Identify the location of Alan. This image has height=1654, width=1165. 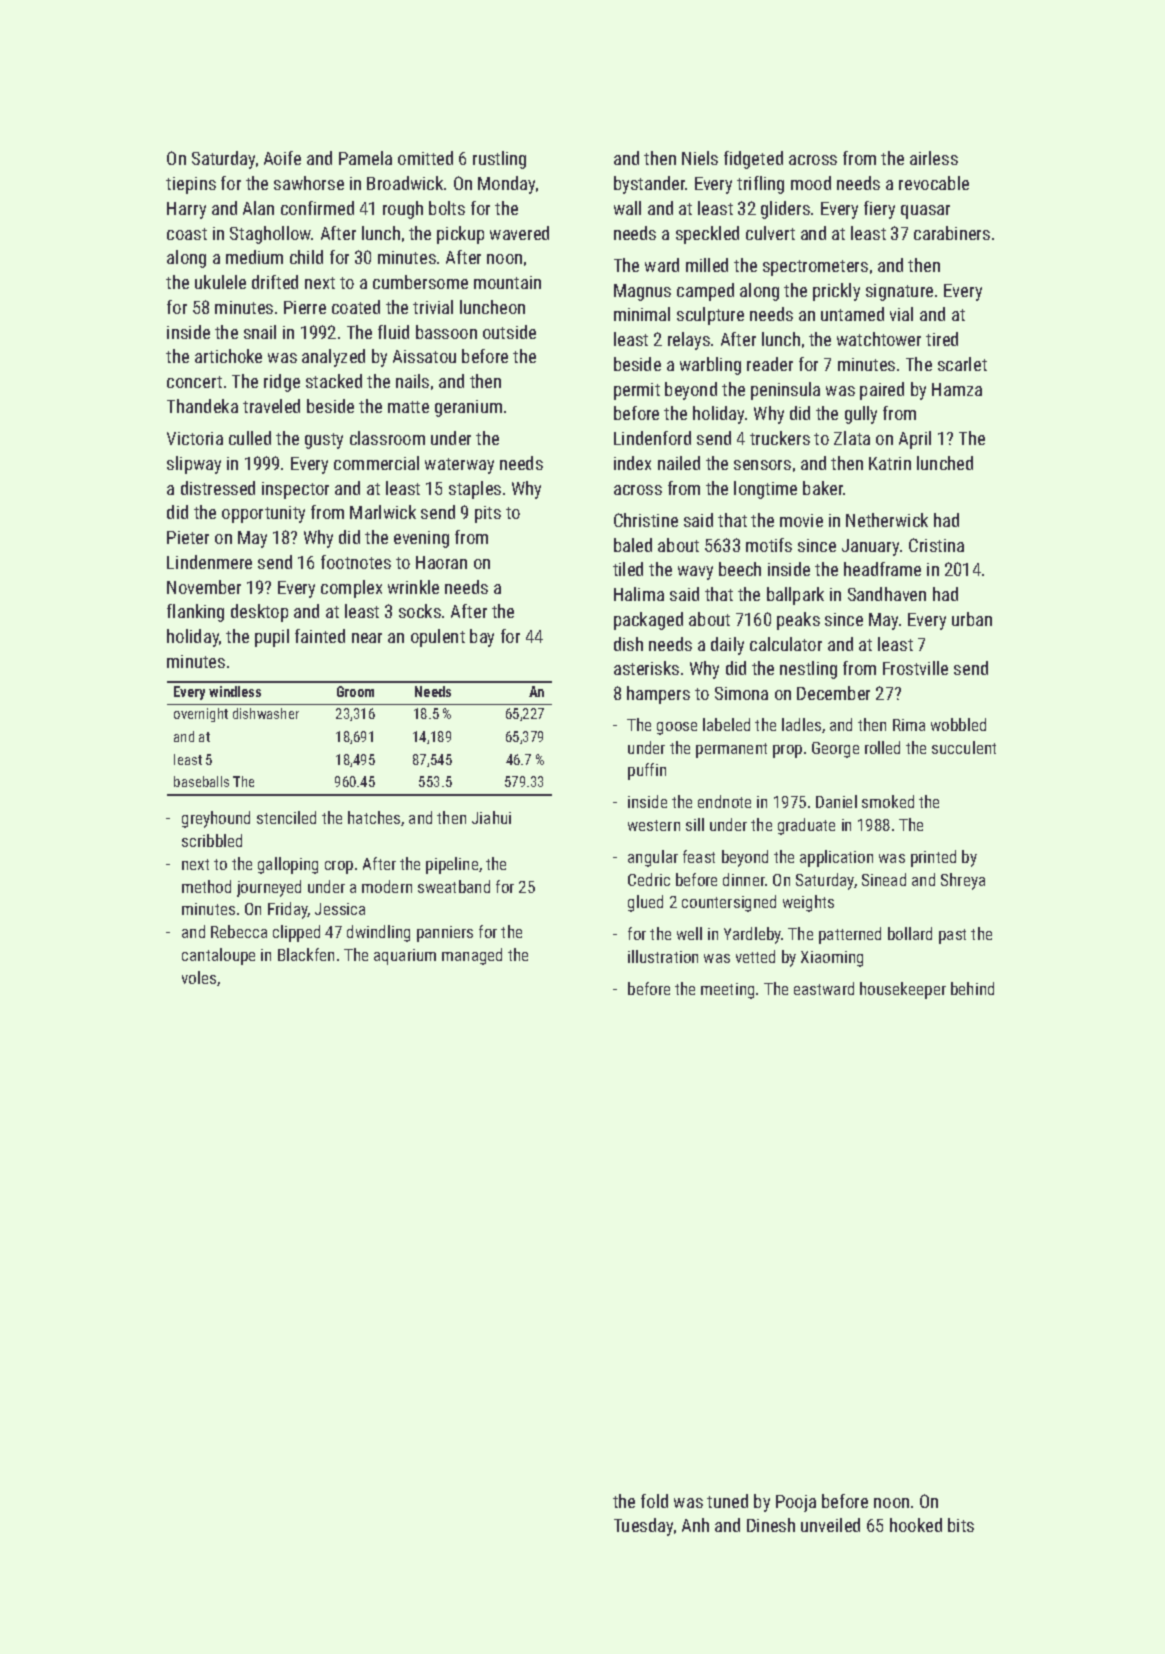
(258, 208).
